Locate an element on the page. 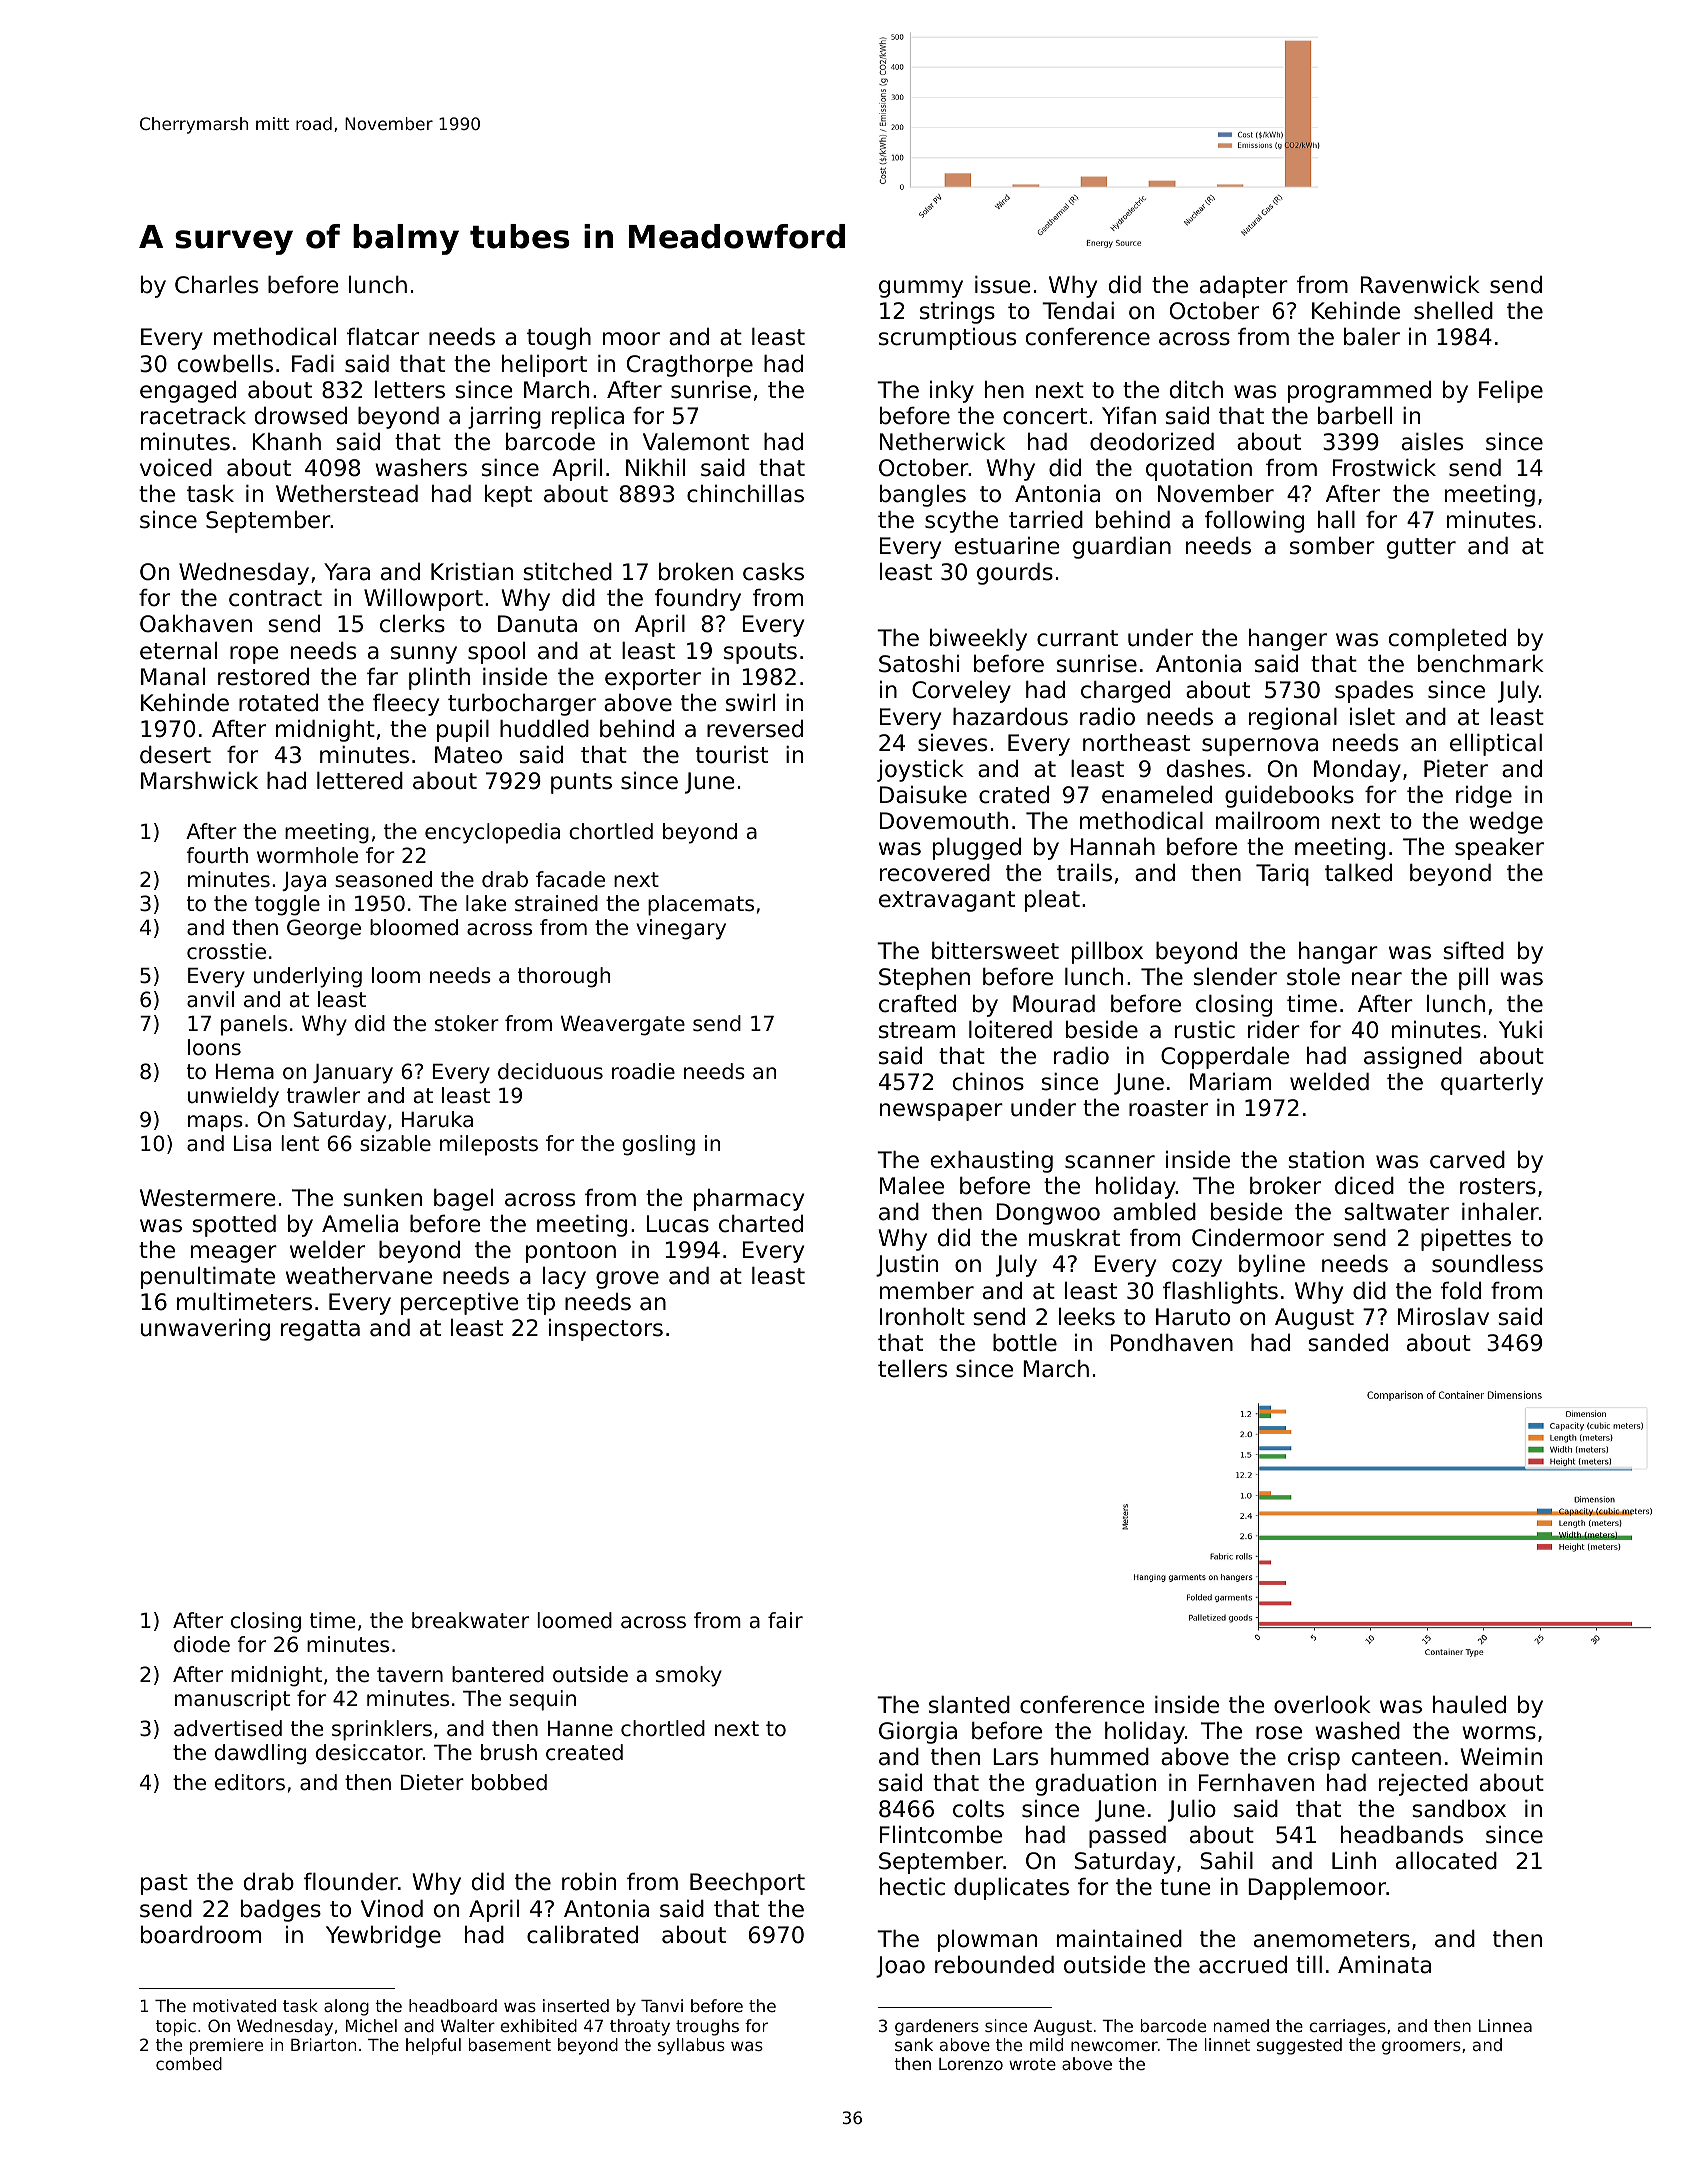 Image resolution: width=1683 pixels, height=2178 pixels. adapter is located at coordinates (1244, 287).
